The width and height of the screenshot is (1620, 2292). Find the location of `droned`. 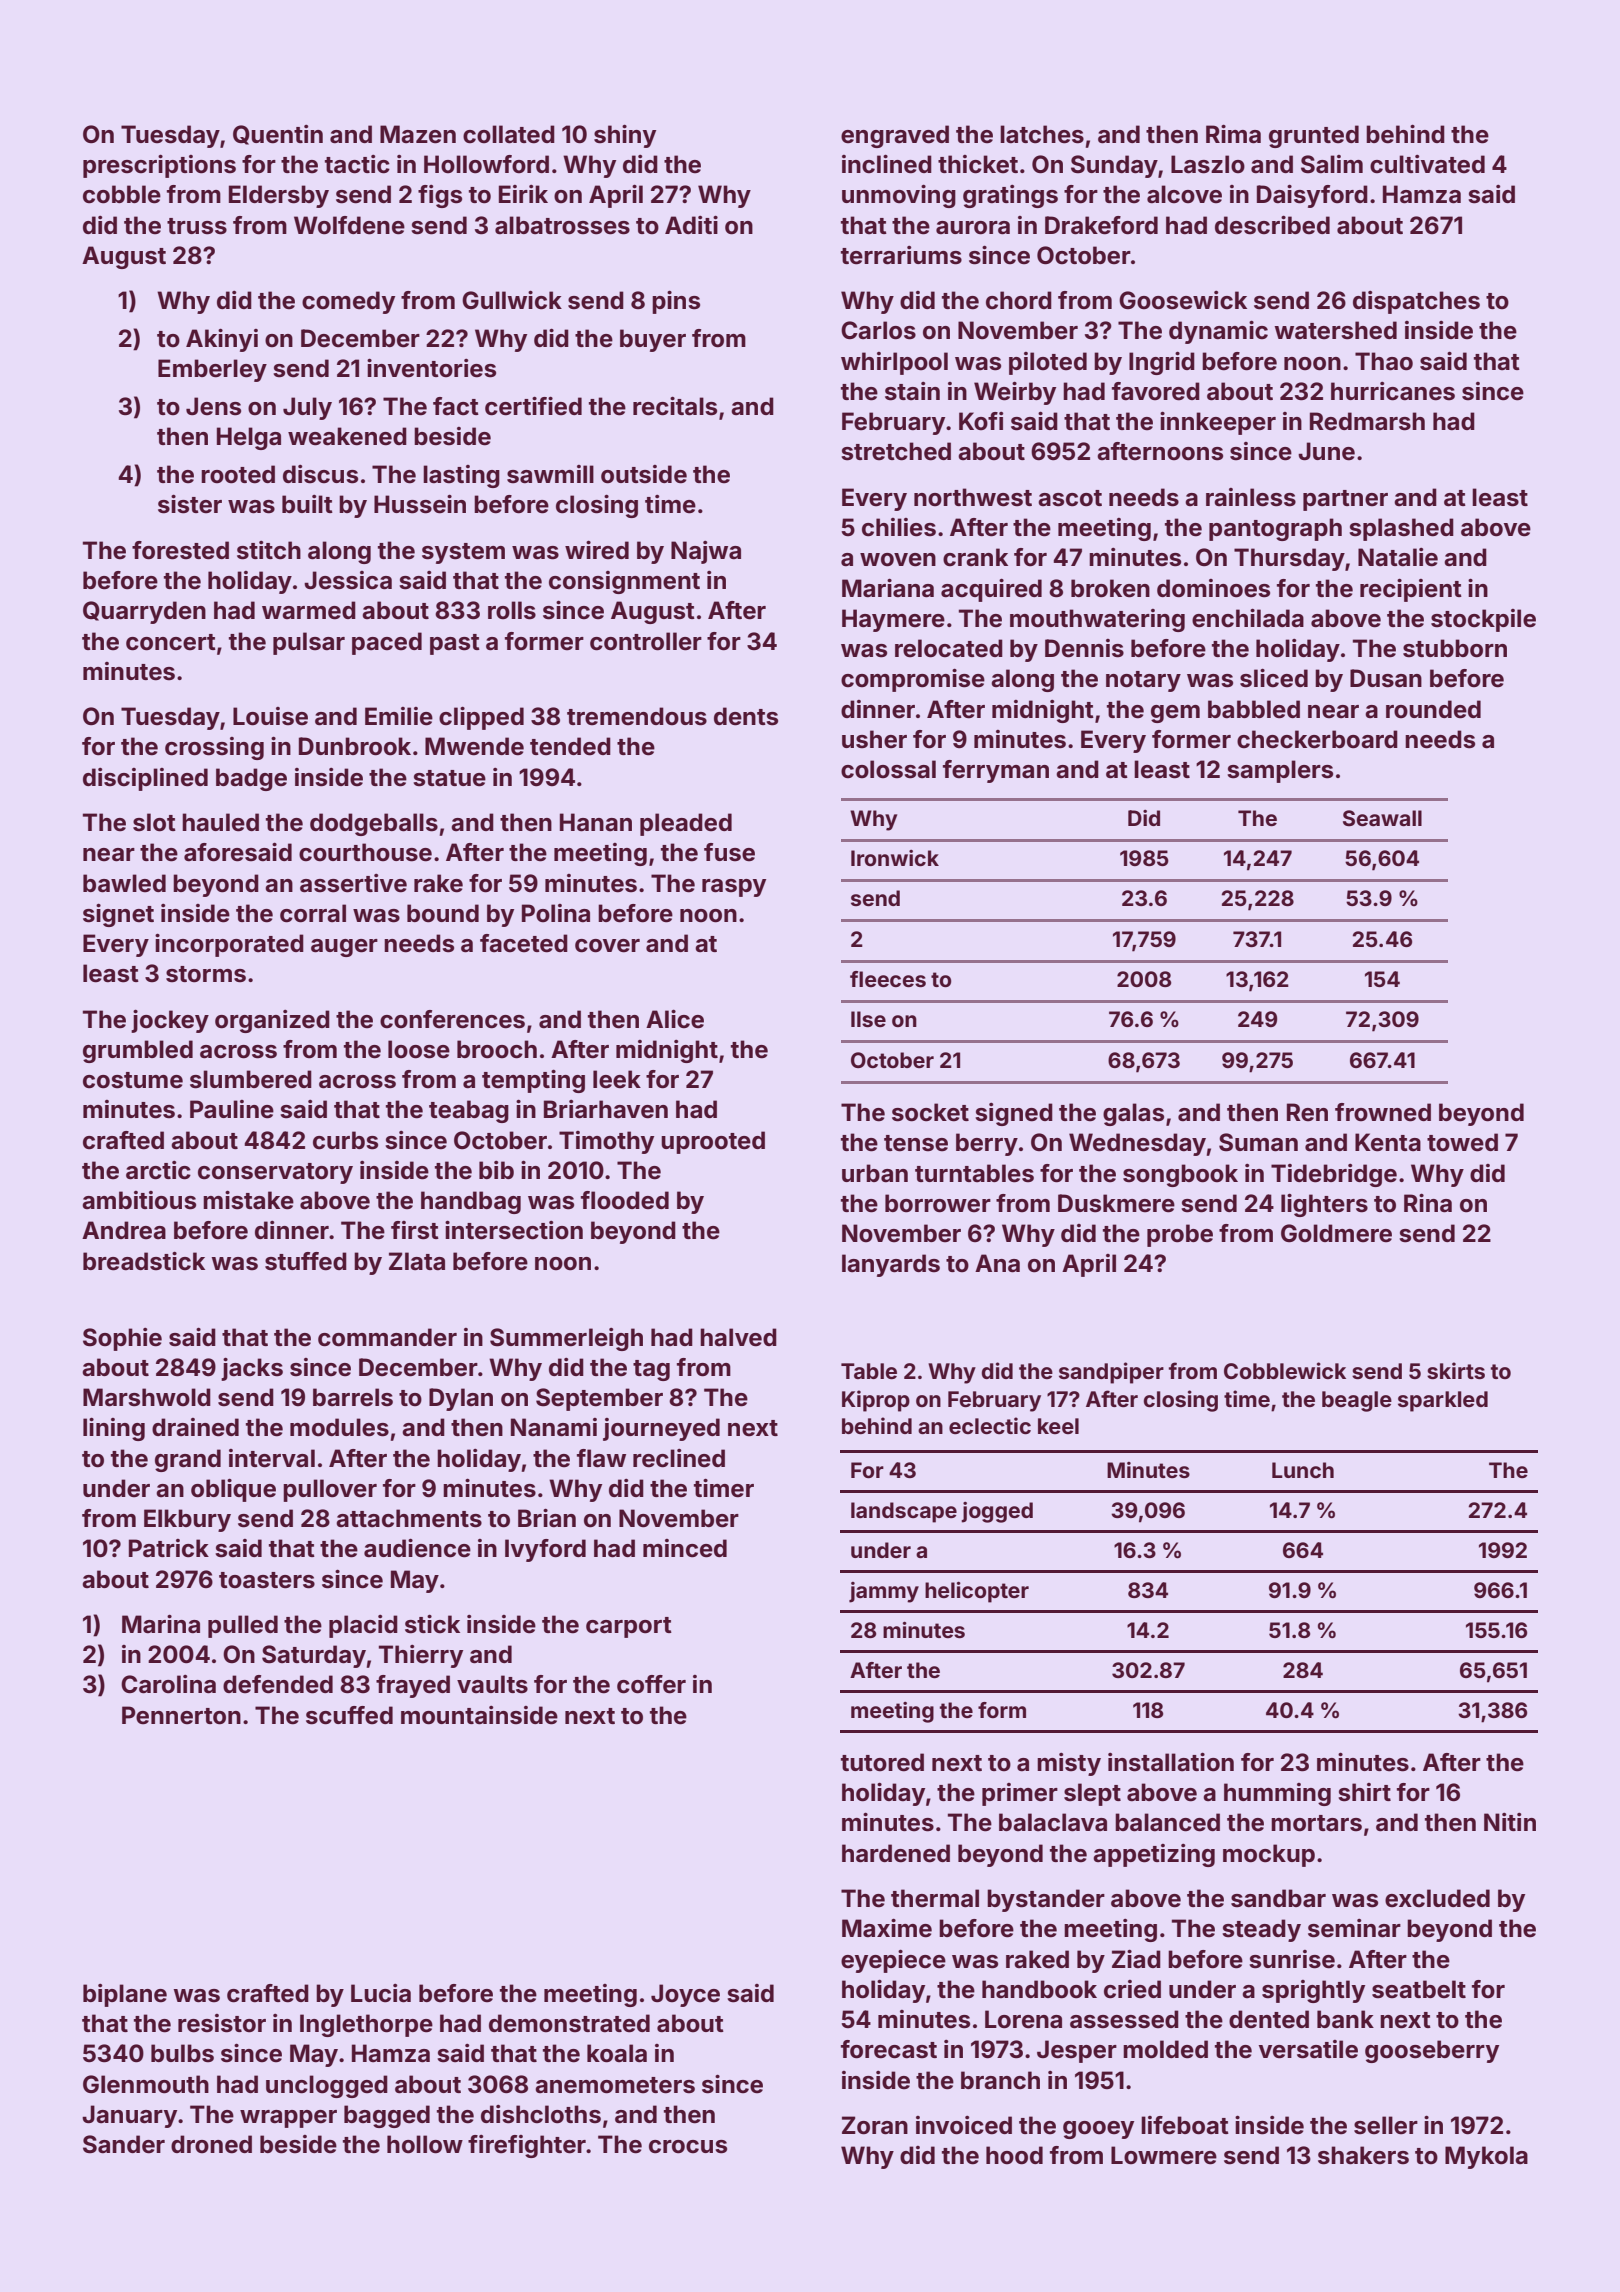

droned is located at coordinates (211, 2144).
